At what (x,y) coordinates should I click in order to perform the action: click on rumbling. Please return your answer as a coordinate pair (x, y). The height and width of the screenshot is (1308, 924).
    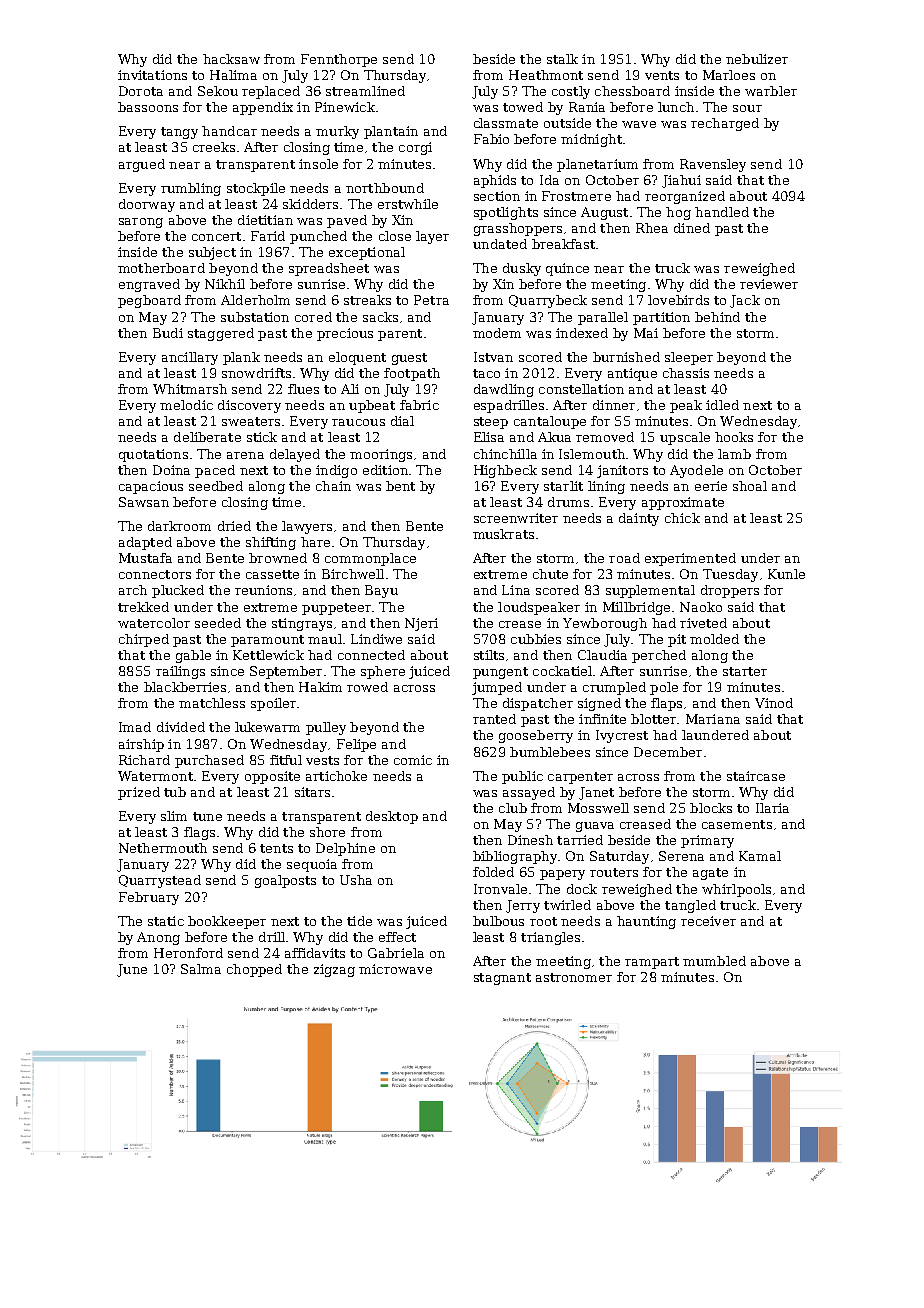
    Looking at the image, I should click on (191, 189).
